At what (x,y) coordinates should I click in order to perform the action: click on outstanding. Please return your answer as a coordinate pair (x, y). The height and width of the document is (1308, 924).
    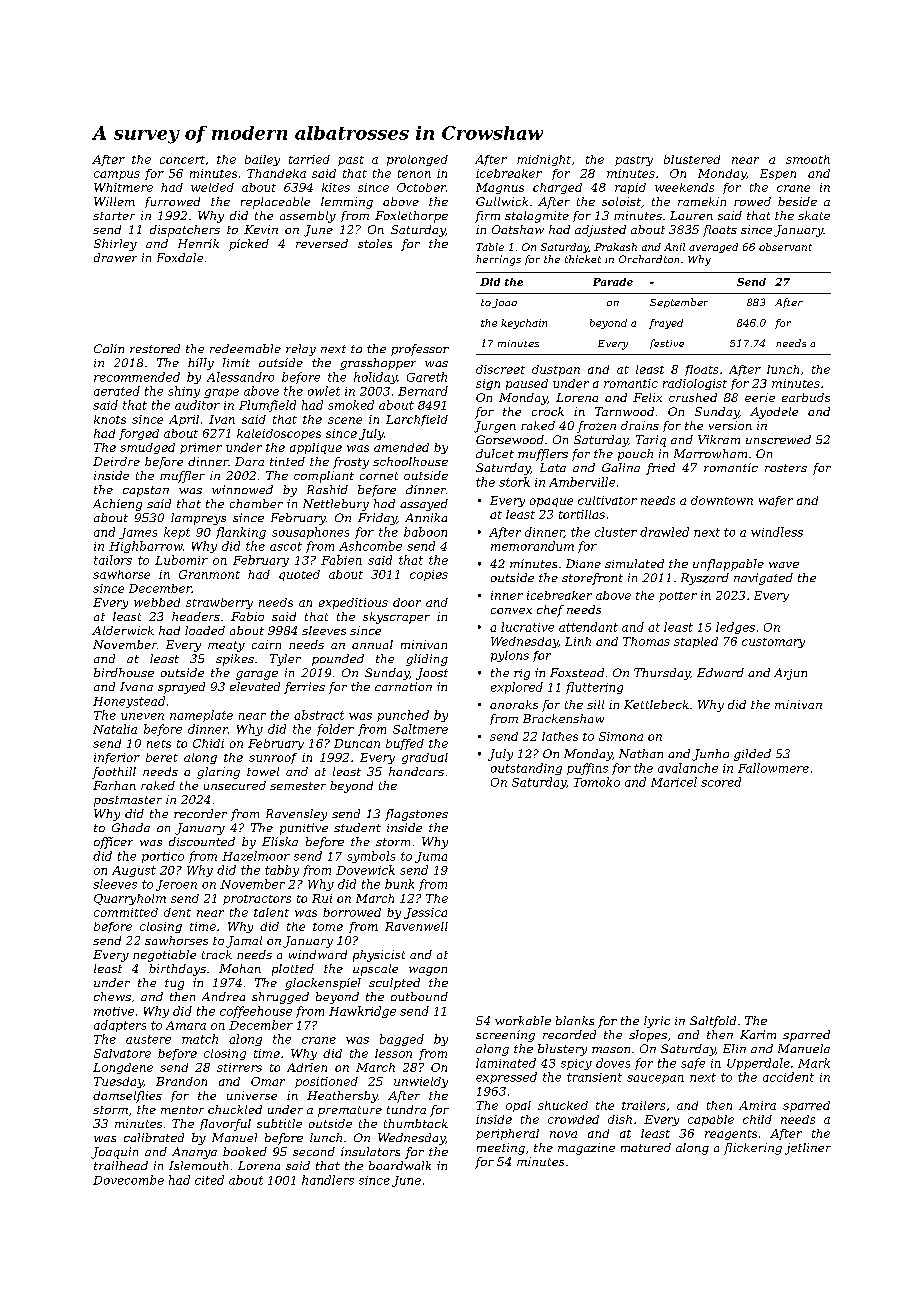
    Looking at the image, I should click on (526, 769).
